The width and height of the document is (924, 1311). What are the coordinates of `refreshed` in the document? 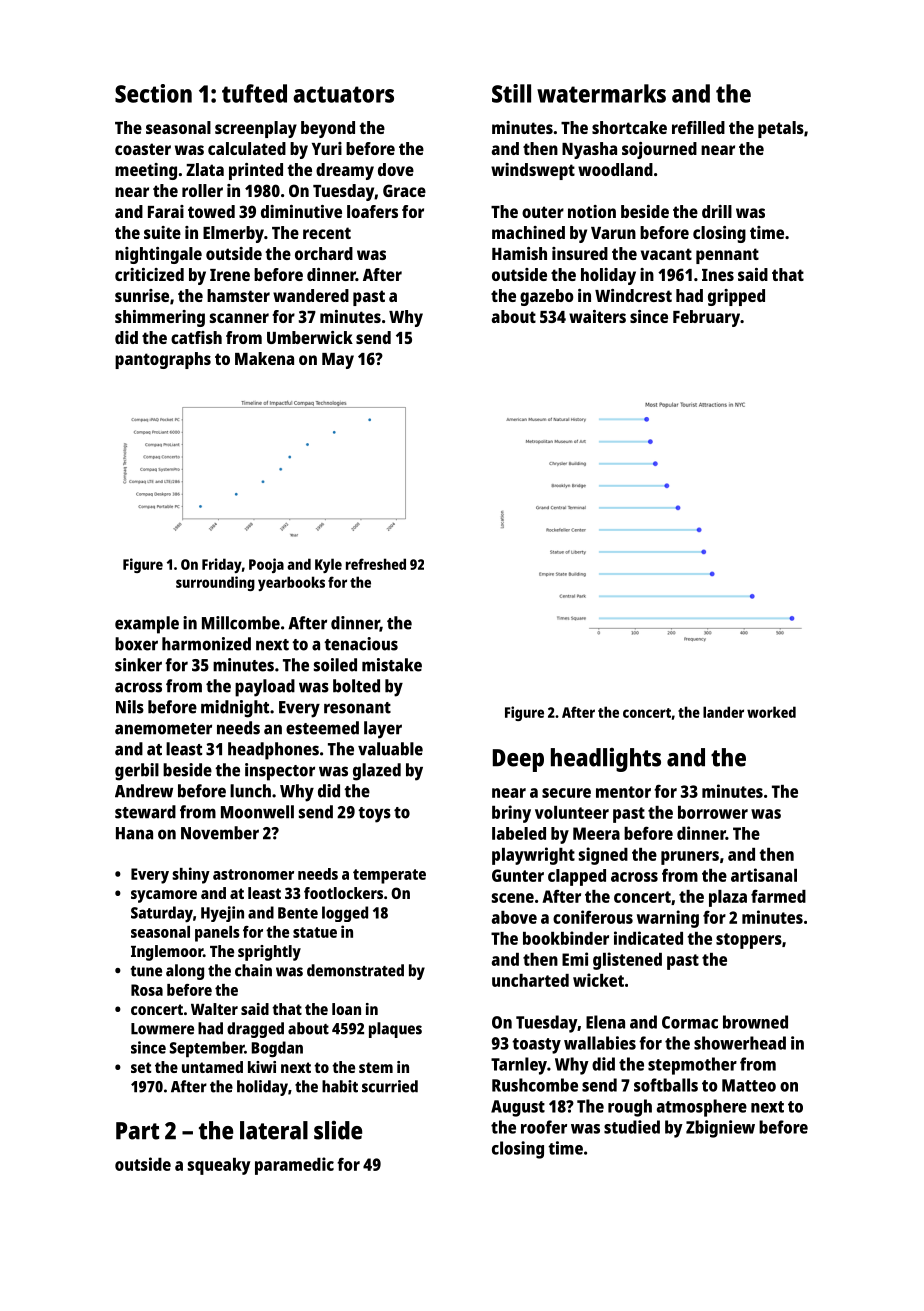 It's located at (376, 564).
